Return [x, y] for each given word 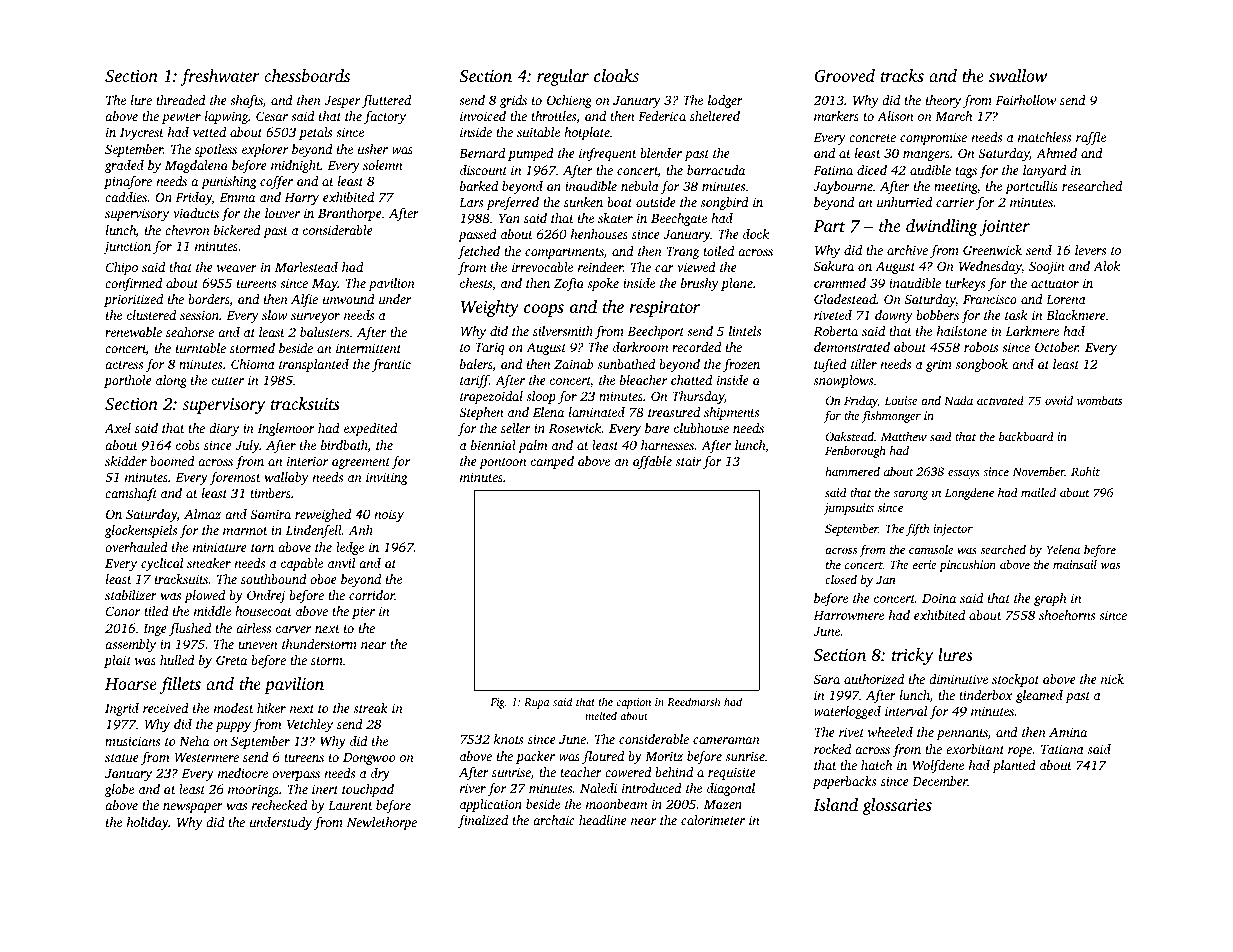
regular [563, 77]
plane [737, 284]
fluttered [386, 101]
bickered [237, 230]
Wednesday [990, 267]
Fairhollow [1025, 100]
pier [363, 612]
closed [841, 579]
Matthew [904, 436]
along [171, 381]
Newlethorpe [381, 823]
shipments [731, 413]
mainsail [1075, 564]
